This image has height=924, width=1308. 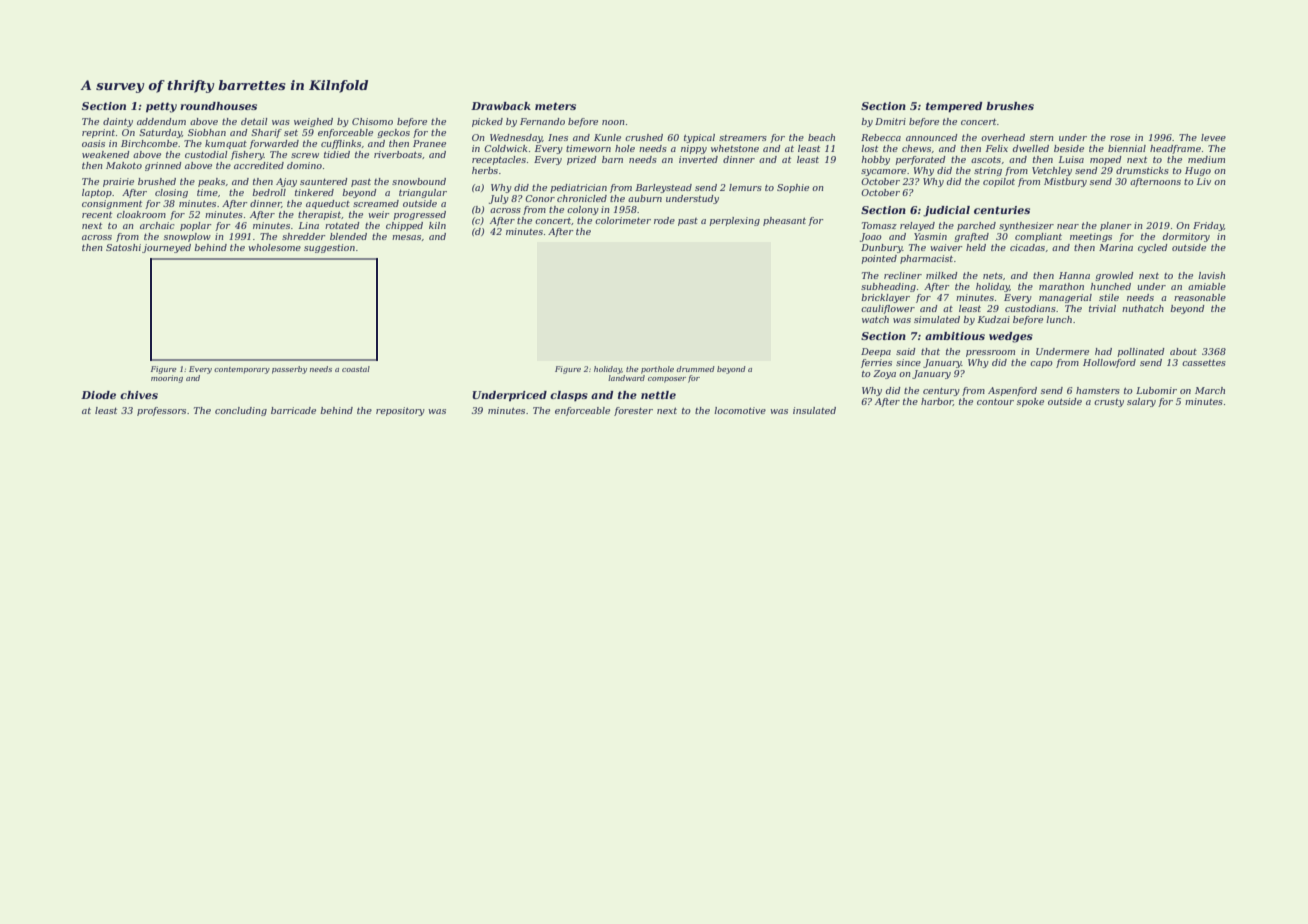 I want to click on Drawback, so click(x=501, y=106).
